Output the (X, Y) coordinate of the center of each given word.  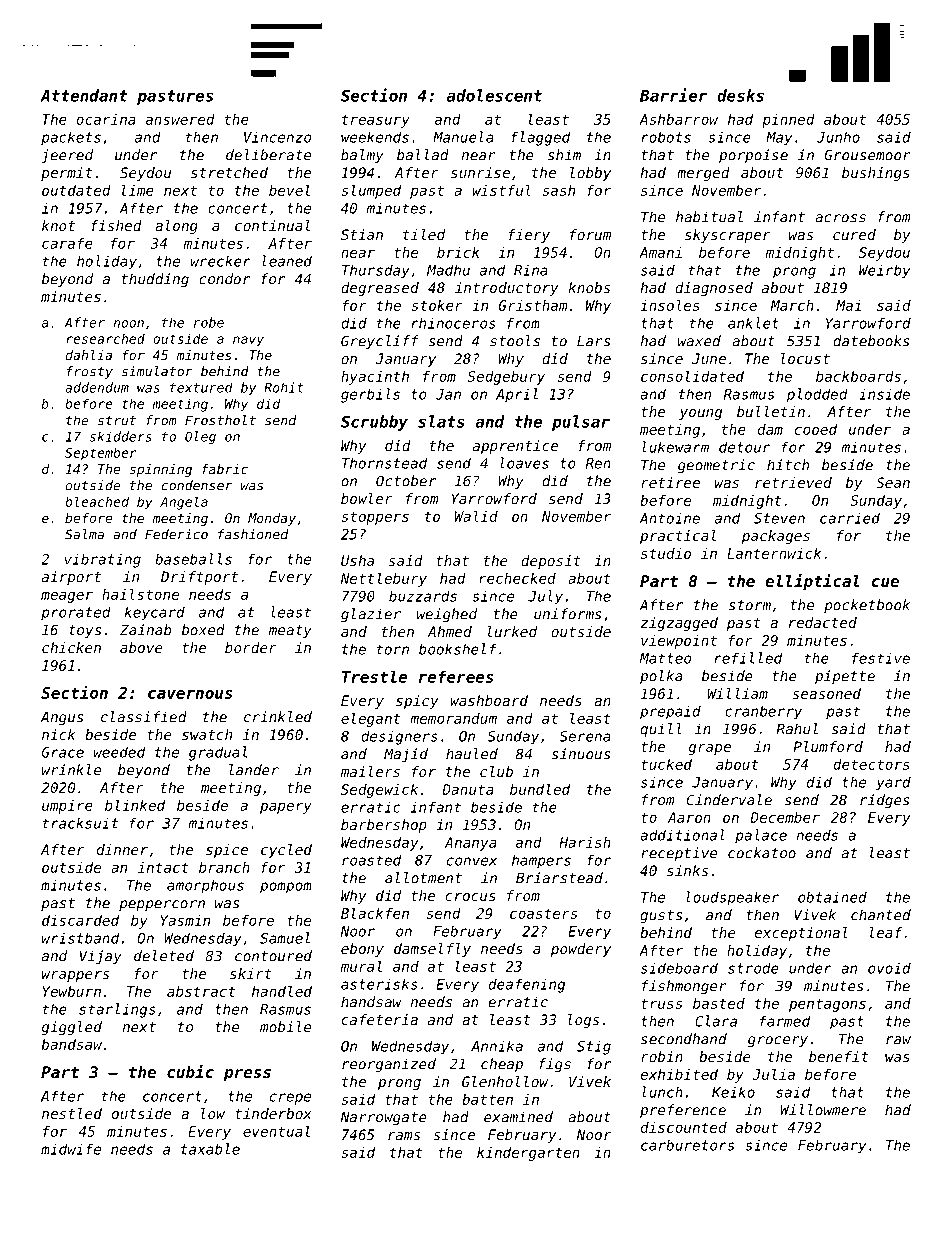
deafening (527, 986)
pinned (788, 121)
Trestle (374, 676)
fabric (225, 469)
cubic (190, 1071)
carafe (67, 243)
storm (749, 605)
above (141, 647)
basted (719, 1003)
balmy (362, 156)
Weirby (884, 271)
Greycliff (380, 342)
